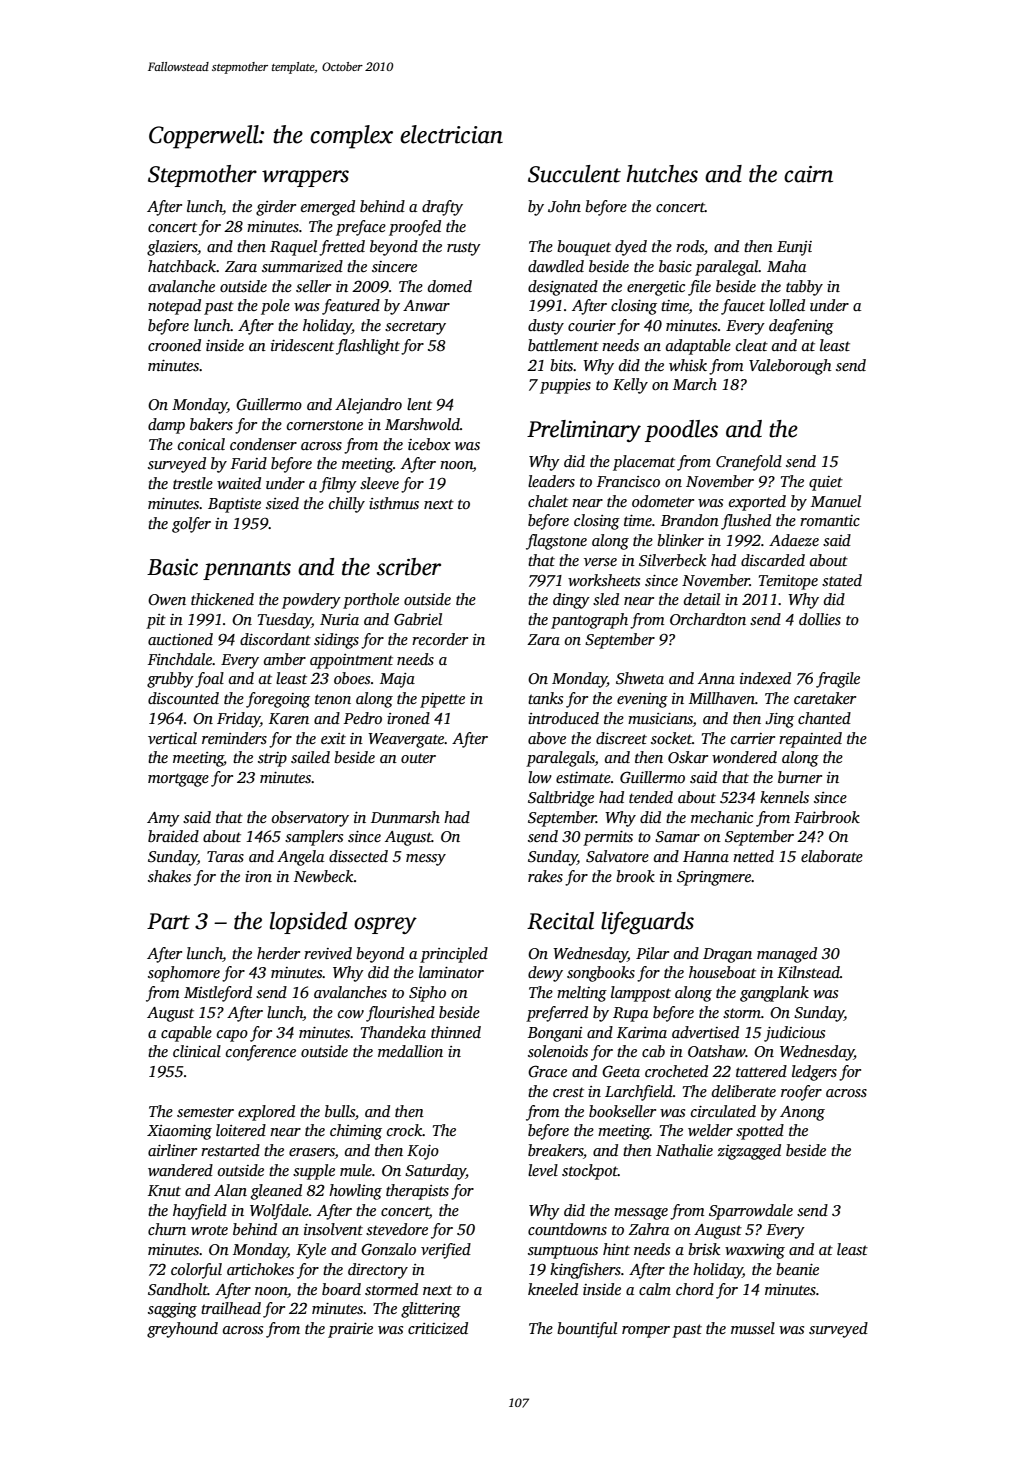 This page has width=1016, height=1472. What do you see at coordinates (547, 738) in the page?
I see `above` at bounding box center [547, 738].
